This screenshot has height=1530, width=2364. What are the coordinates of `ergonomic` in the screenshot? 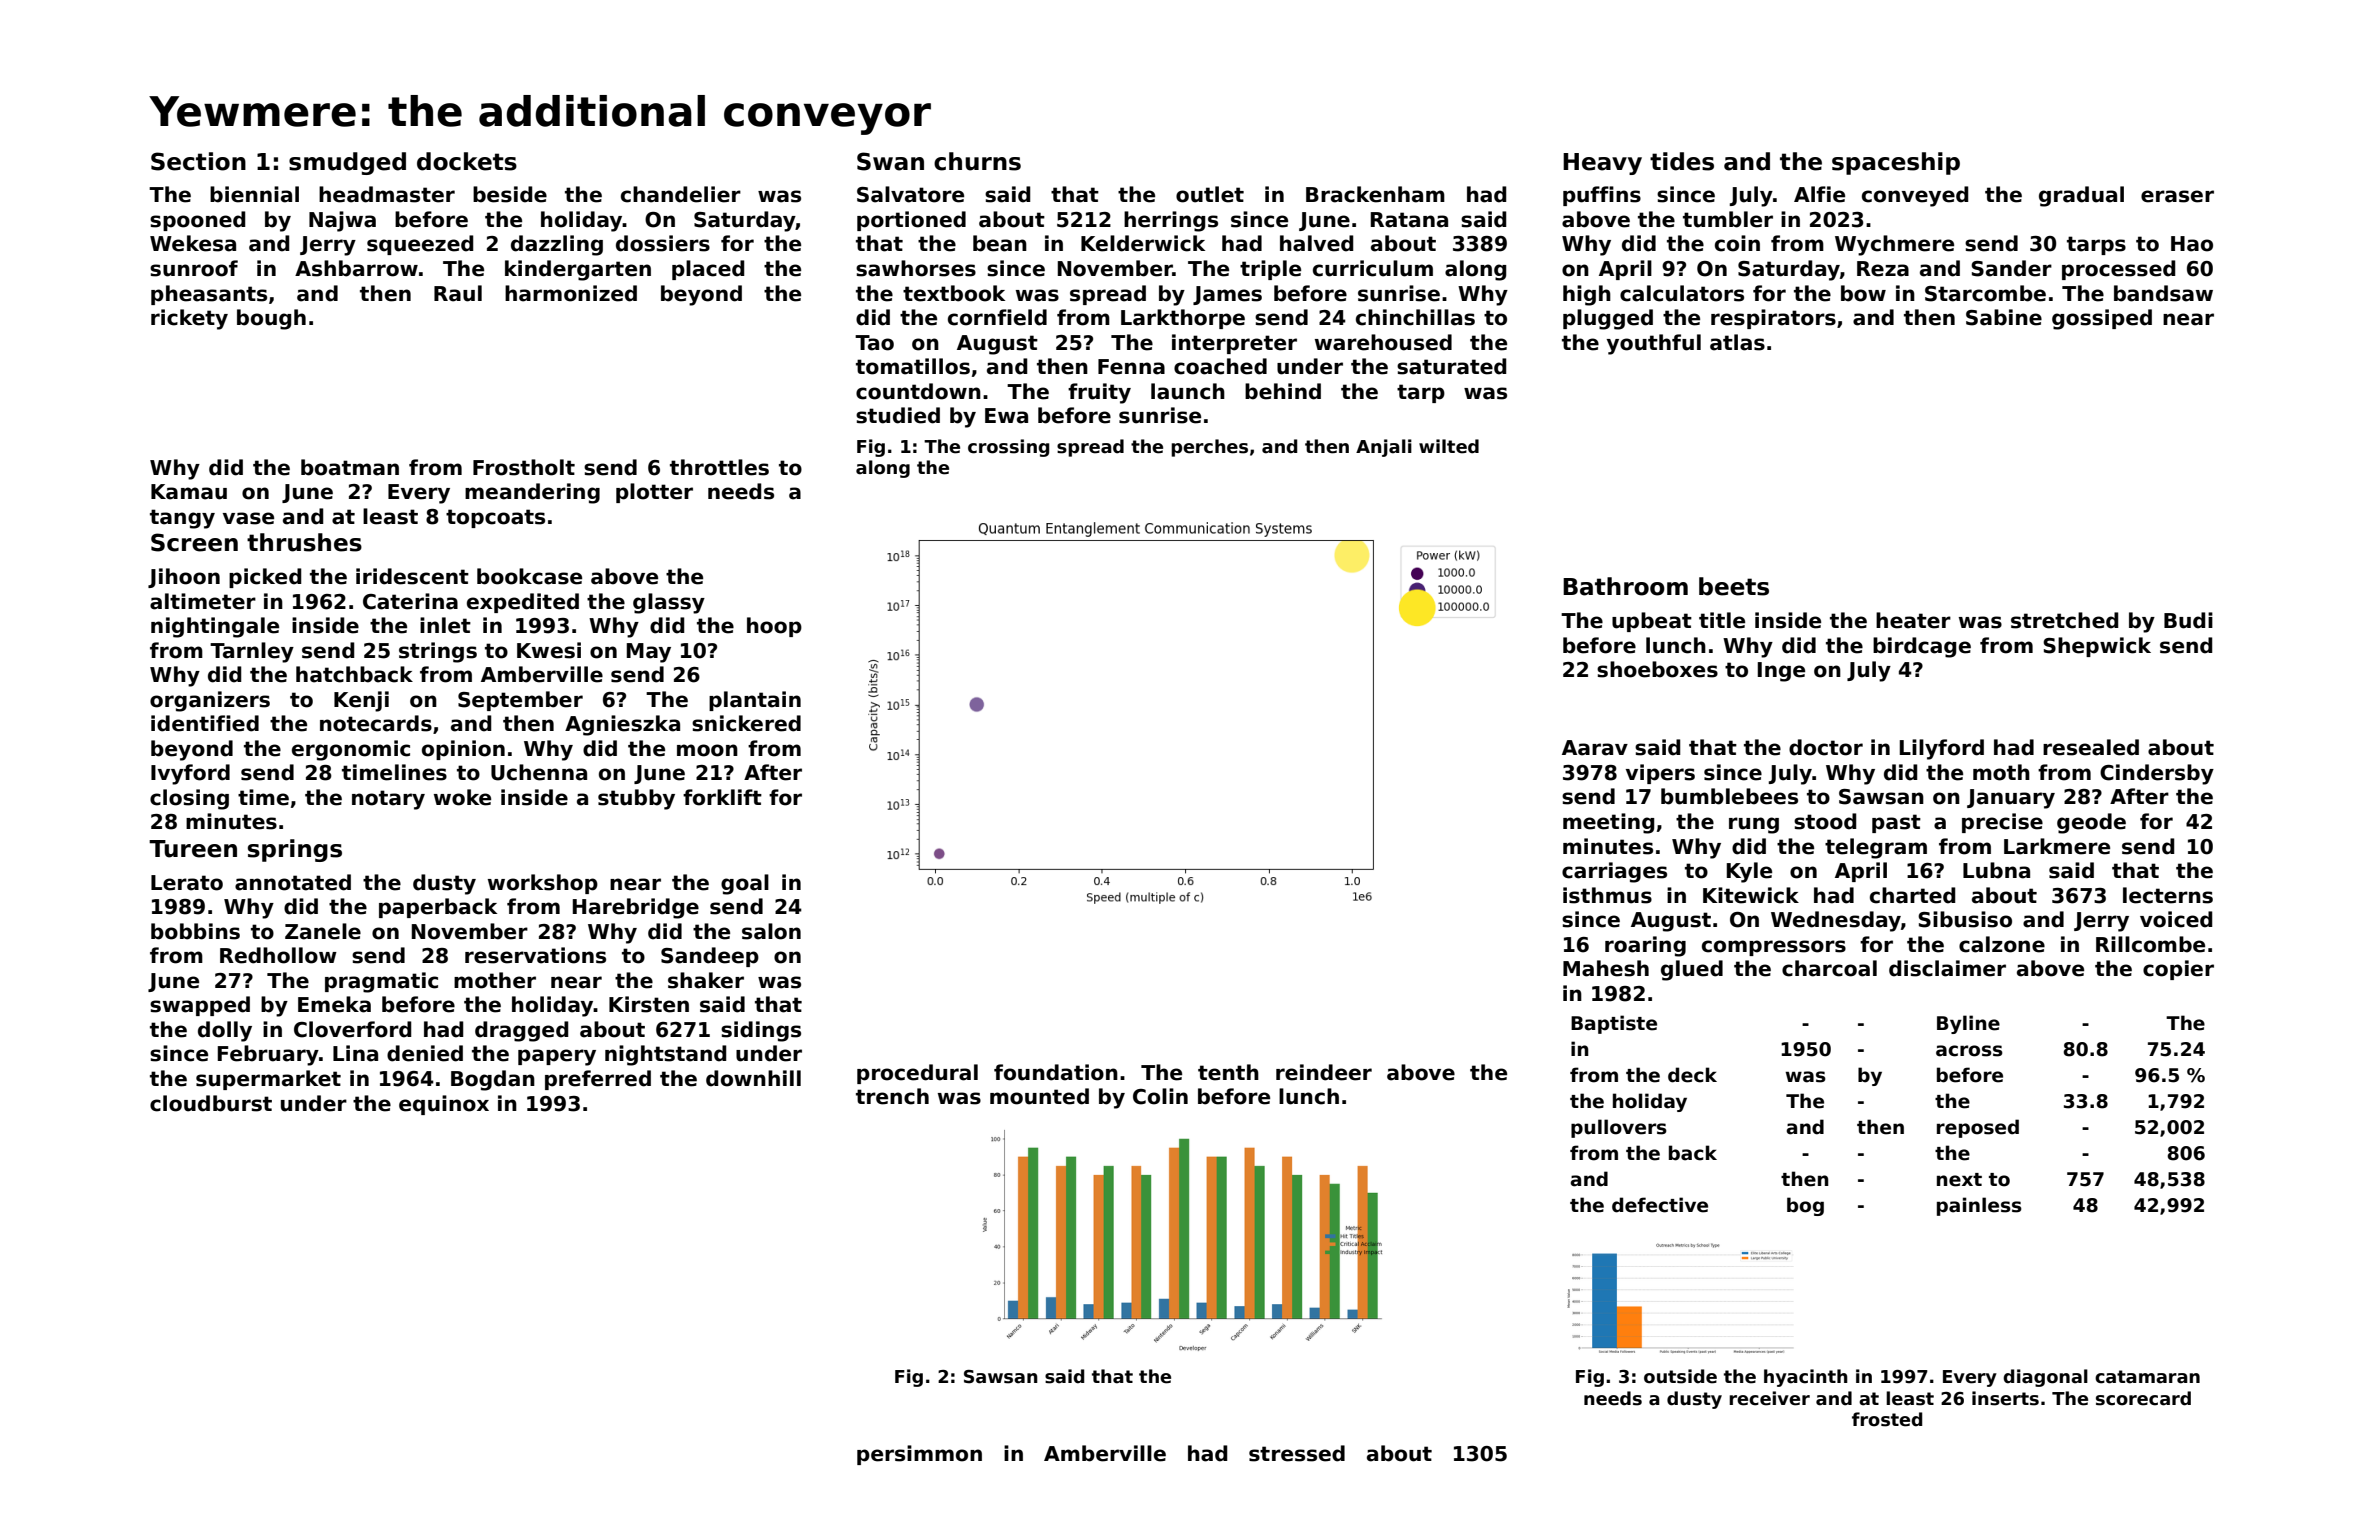 It's located at (351, 750).
